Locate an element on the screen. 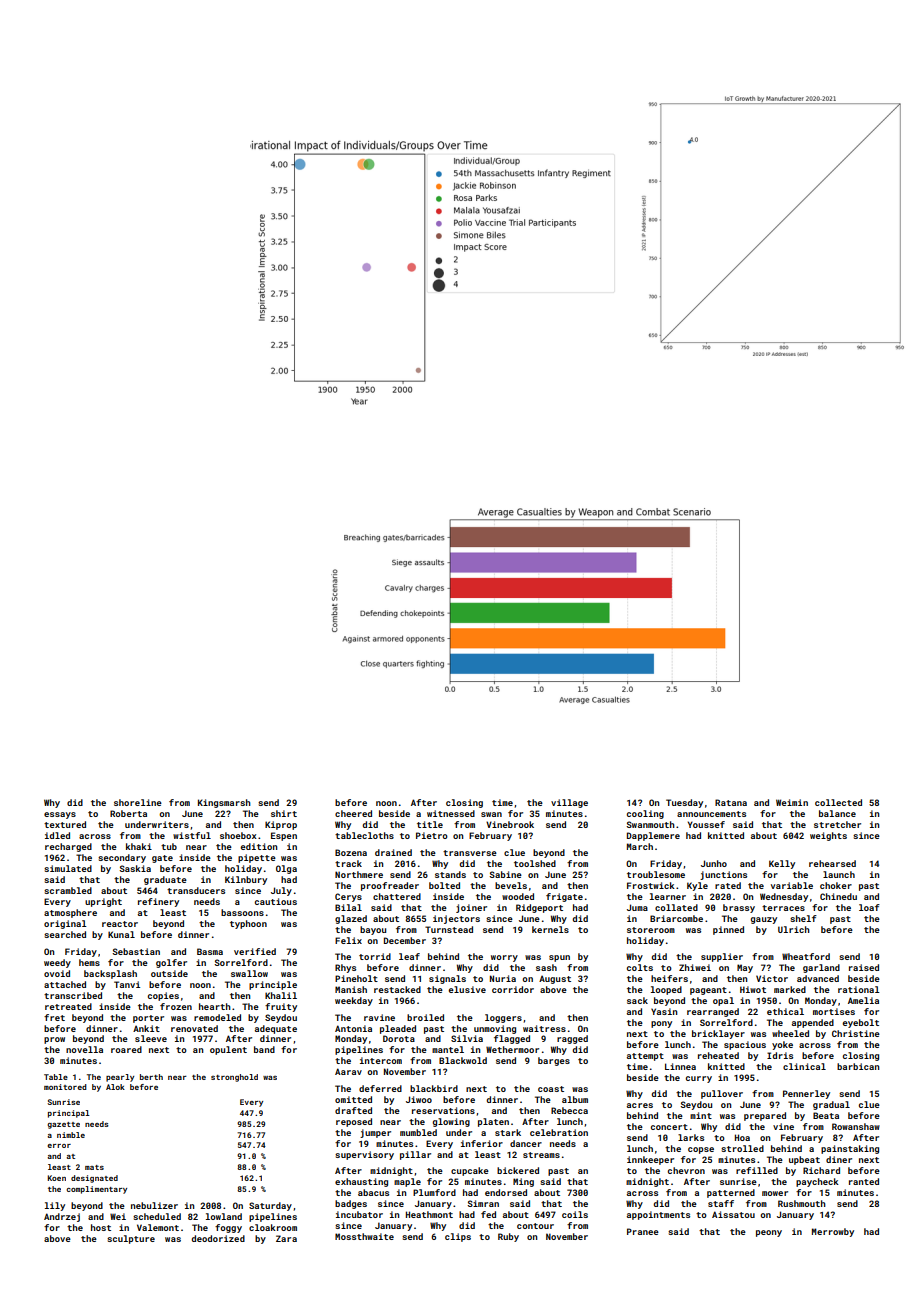 The width and height of the screenshot is (924, 1308). Weimin is located at coordinates (792, 802).
